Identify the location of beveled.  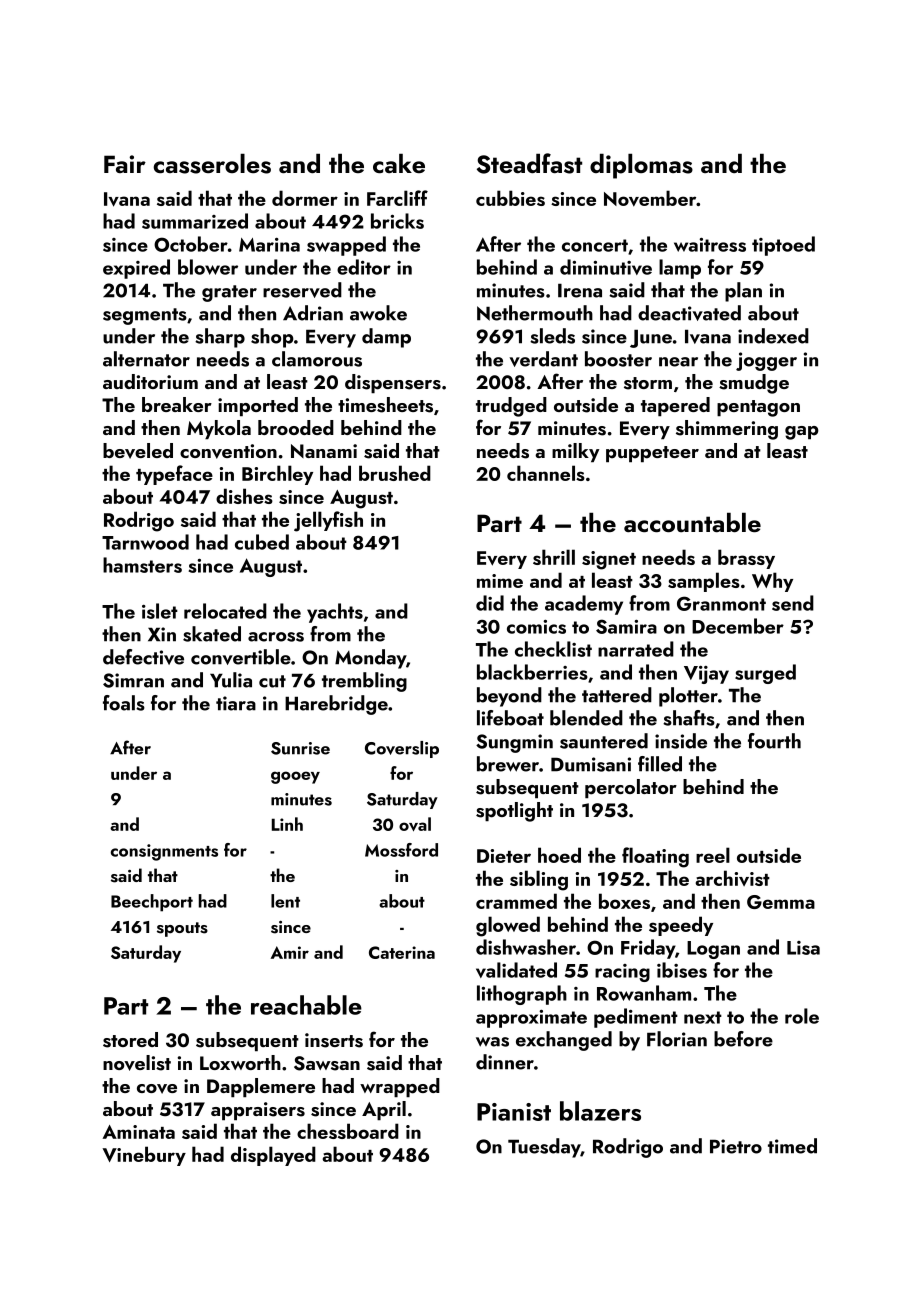
(138, 451).
